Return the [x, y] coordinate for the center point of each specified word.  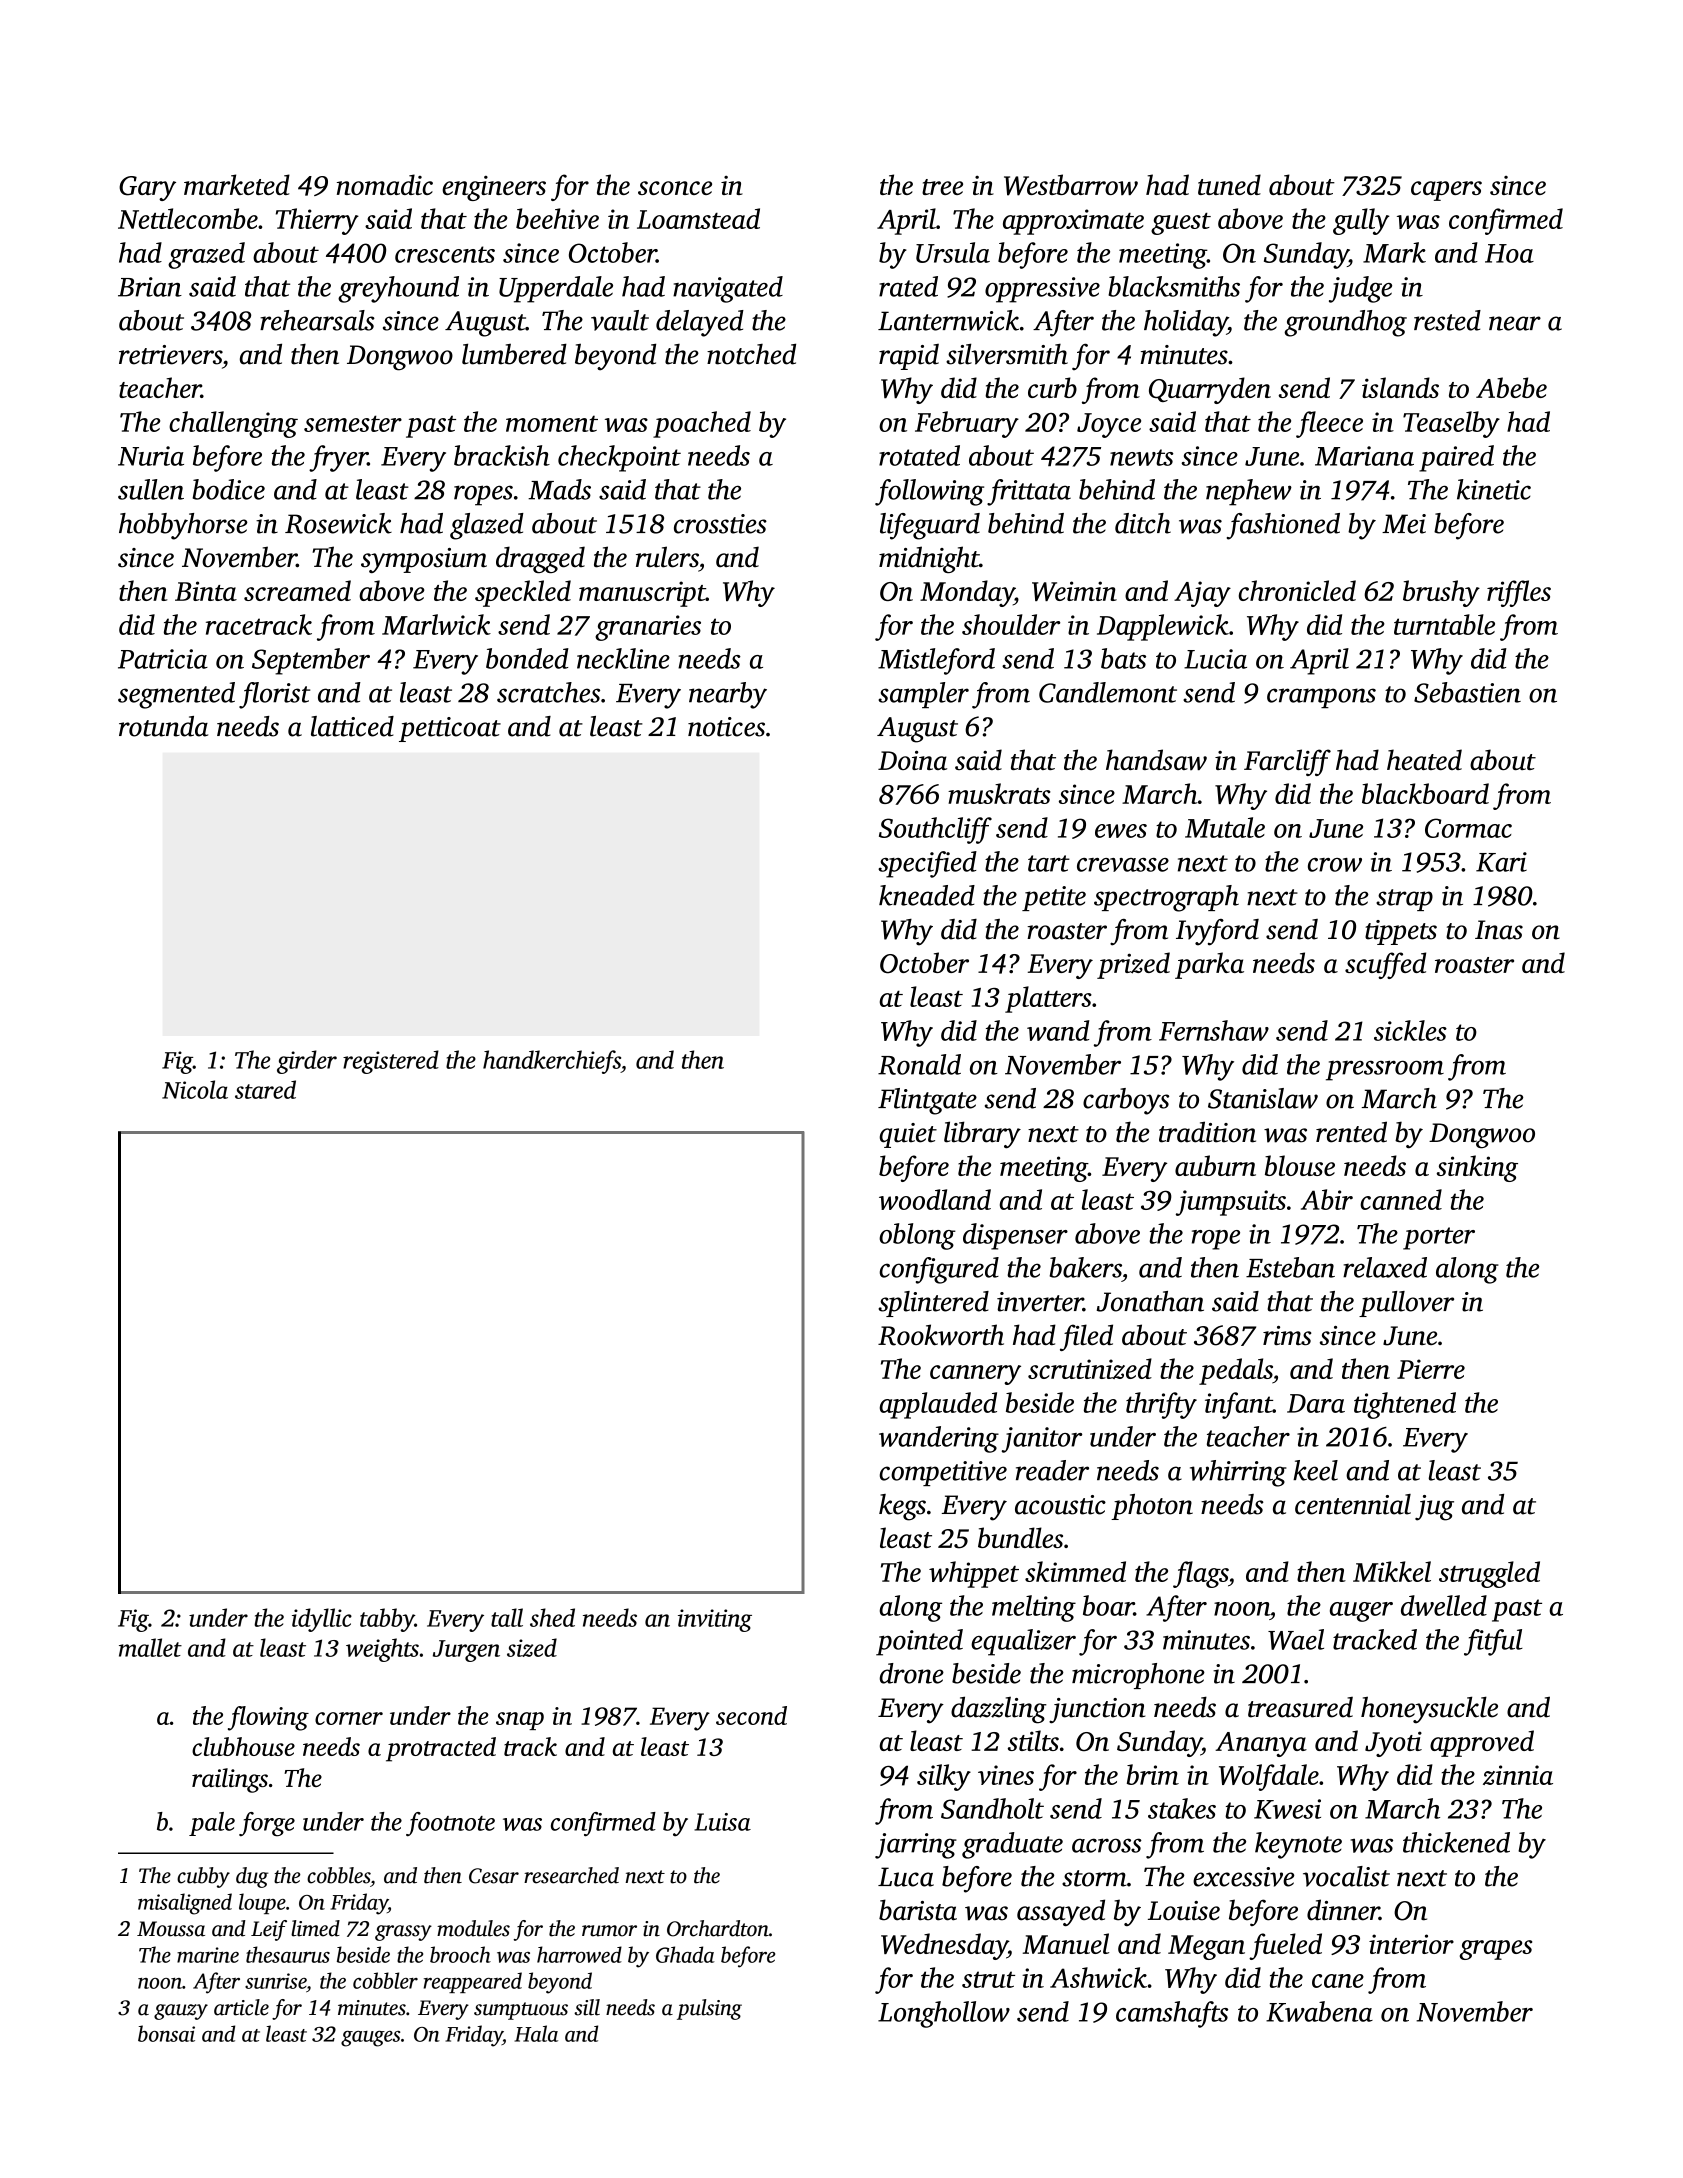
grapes [1496, 1950]
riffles [1519, 593]
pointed [919, 1642]
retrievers [170, 355]
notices [726, 727]
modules [473, 1928]
